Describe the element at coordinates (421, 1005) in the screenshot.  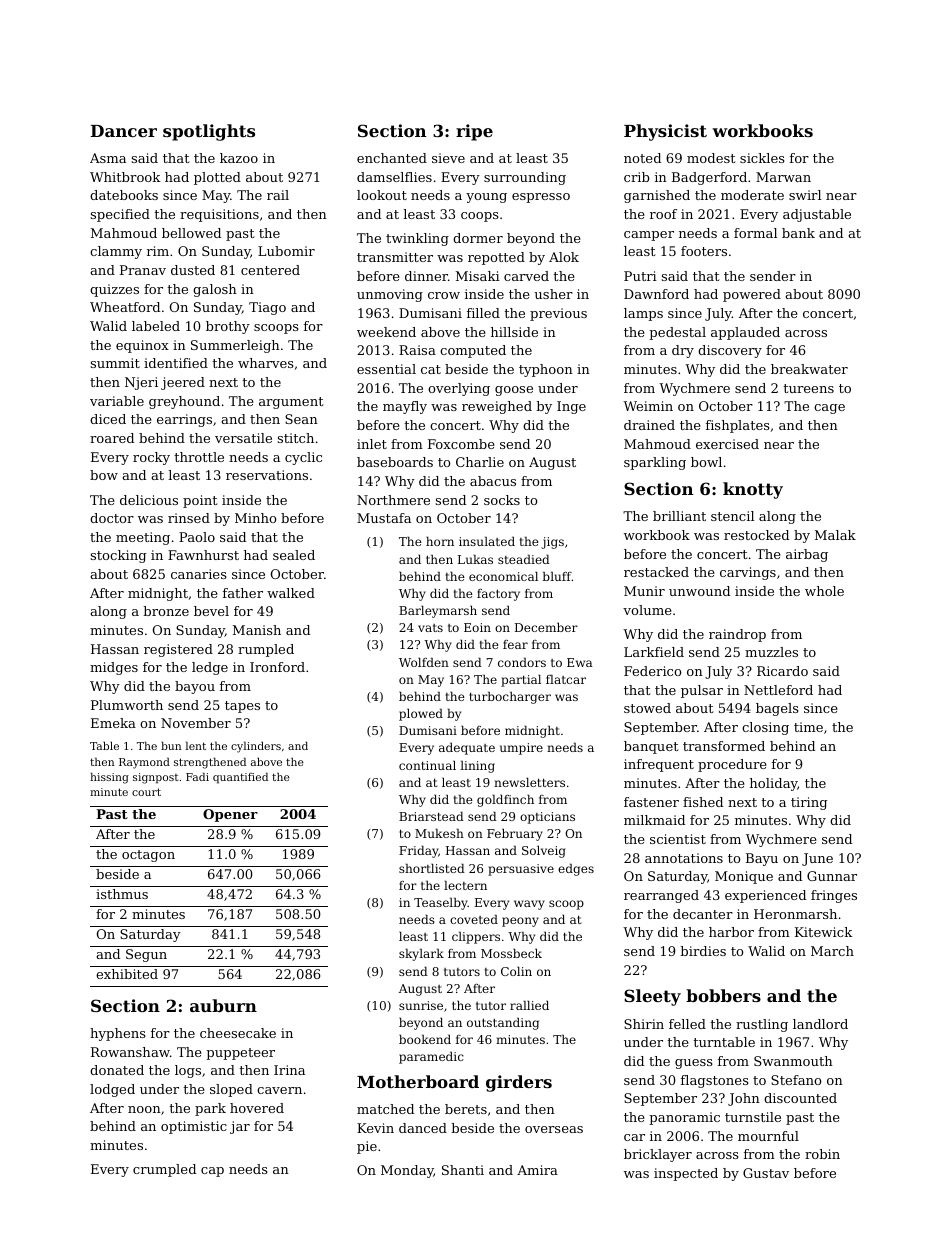
I see `sunrise` at that location.
